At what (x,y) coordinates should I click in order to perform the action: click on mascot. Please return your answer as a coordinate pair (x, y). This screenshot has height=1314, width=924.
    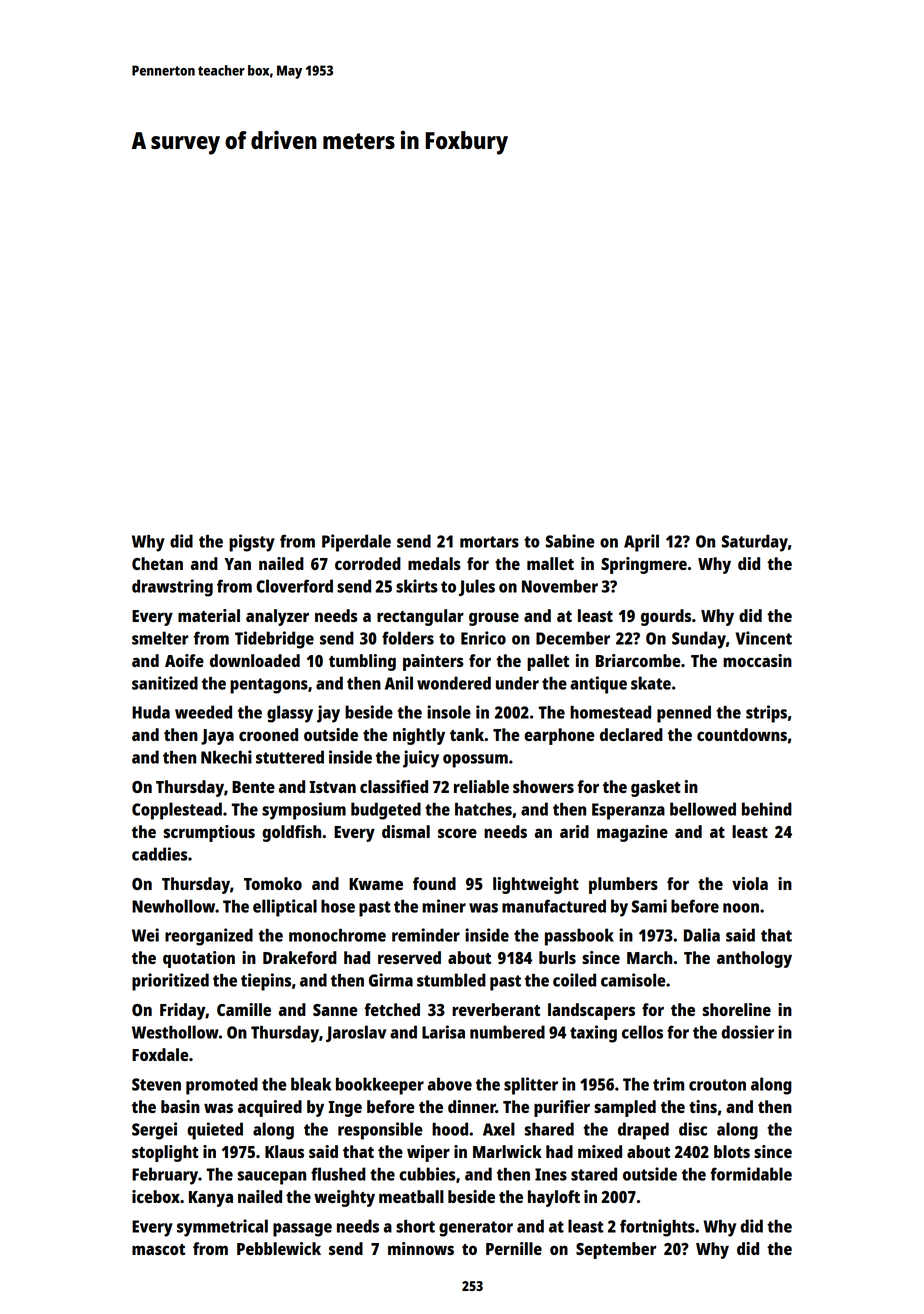
    Looking at the image, I should click on (158, 1249).
